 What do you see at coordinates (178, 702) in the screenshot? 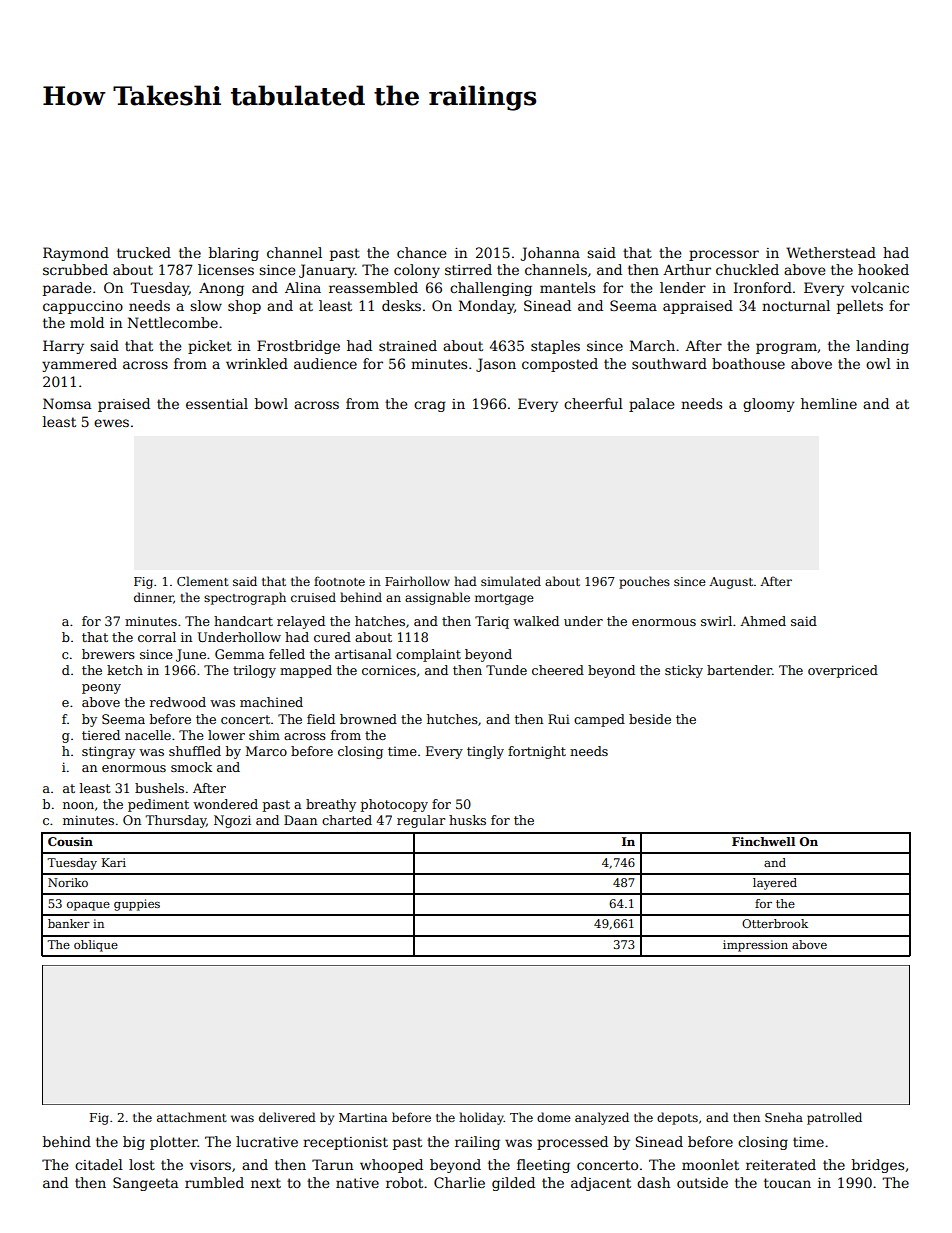
I see `redwood` at bounding box center [178, 702].
